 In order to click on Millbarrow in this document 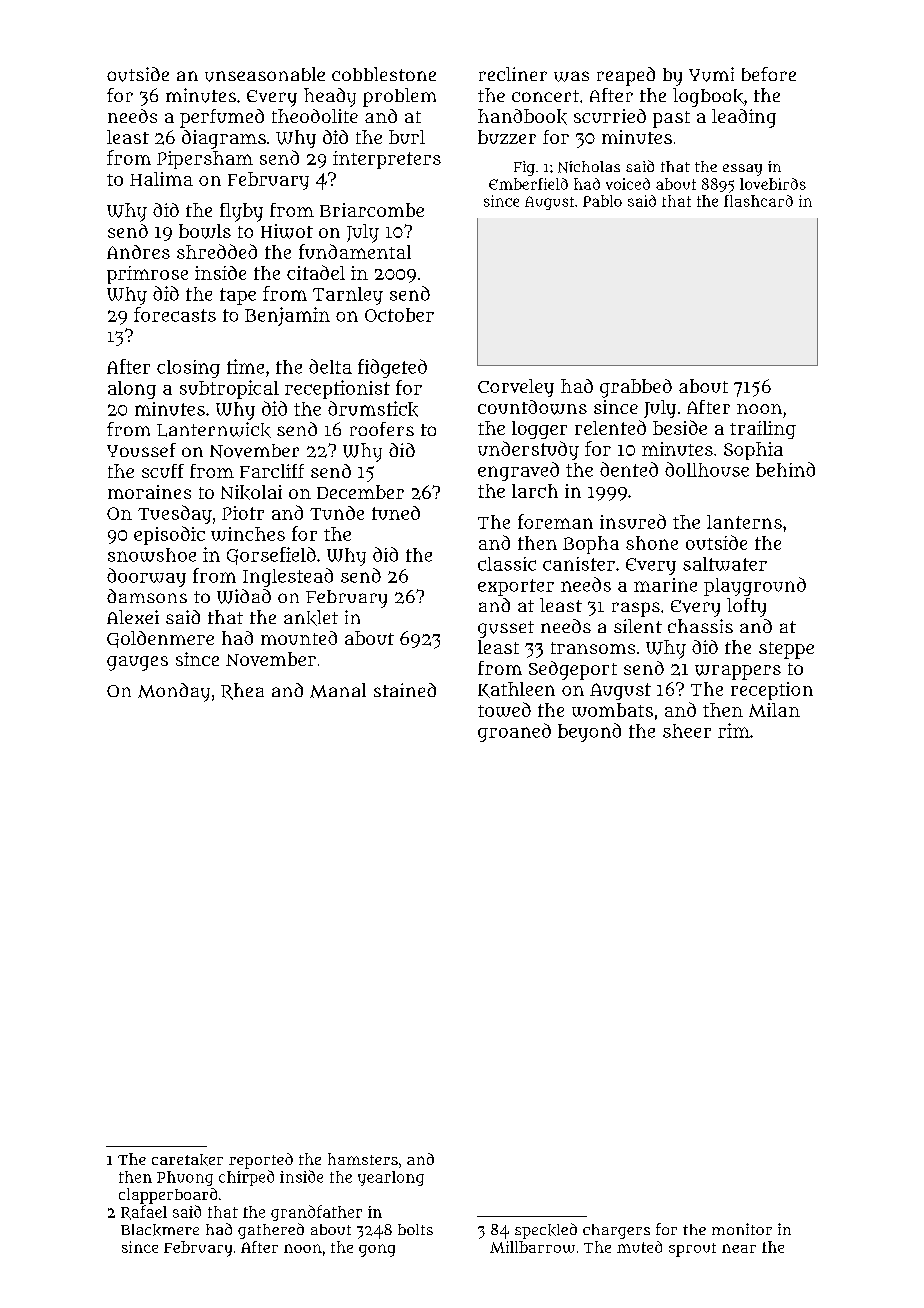, I will do `click(532, 1247)`.
